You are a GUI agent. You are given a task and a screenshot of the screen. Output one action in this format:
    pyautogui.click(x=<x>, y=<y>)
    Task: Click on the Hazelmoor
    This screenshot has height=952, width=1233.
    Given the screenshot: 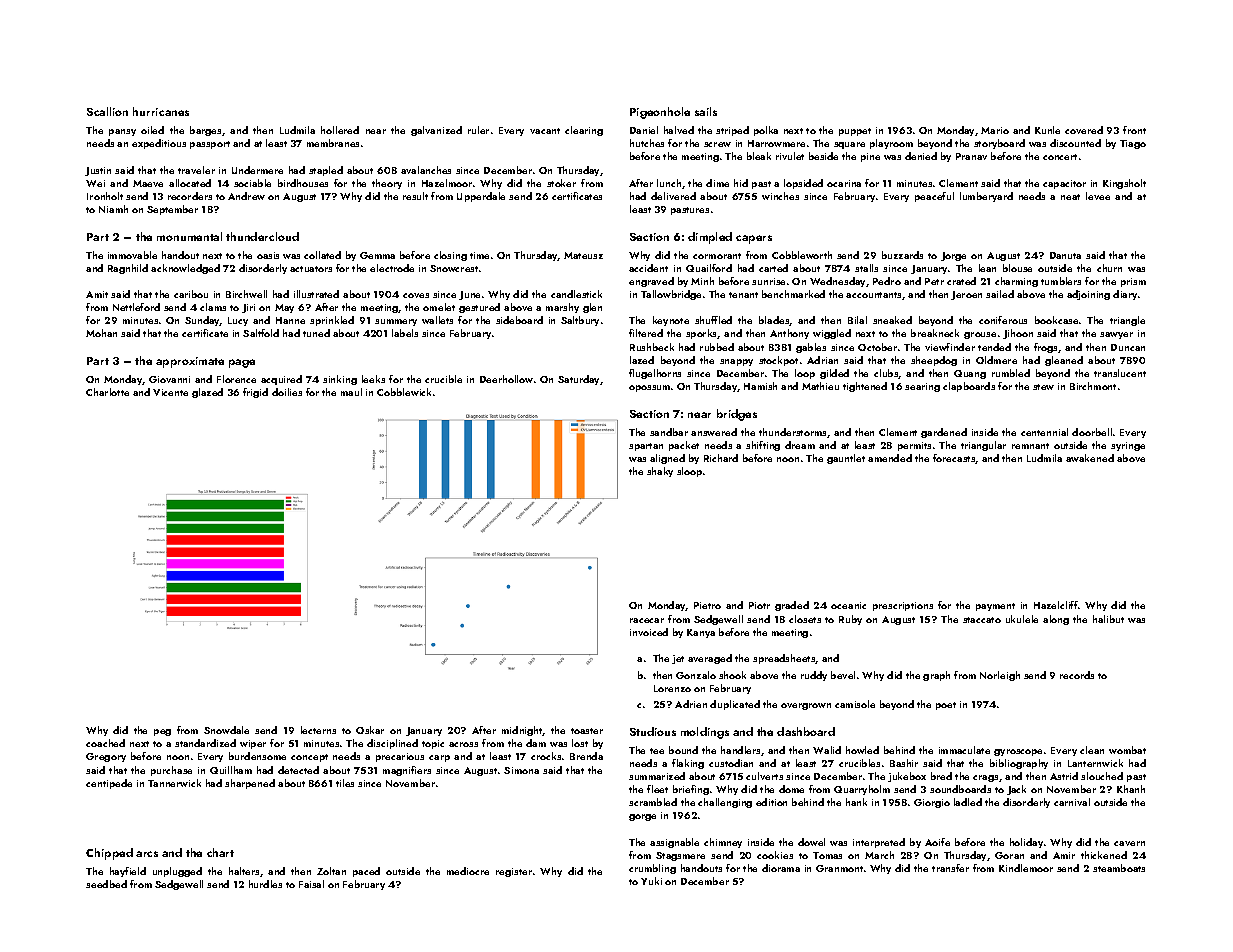 What is the action you would take?
    pyautogui.click(x=447, y=183)
